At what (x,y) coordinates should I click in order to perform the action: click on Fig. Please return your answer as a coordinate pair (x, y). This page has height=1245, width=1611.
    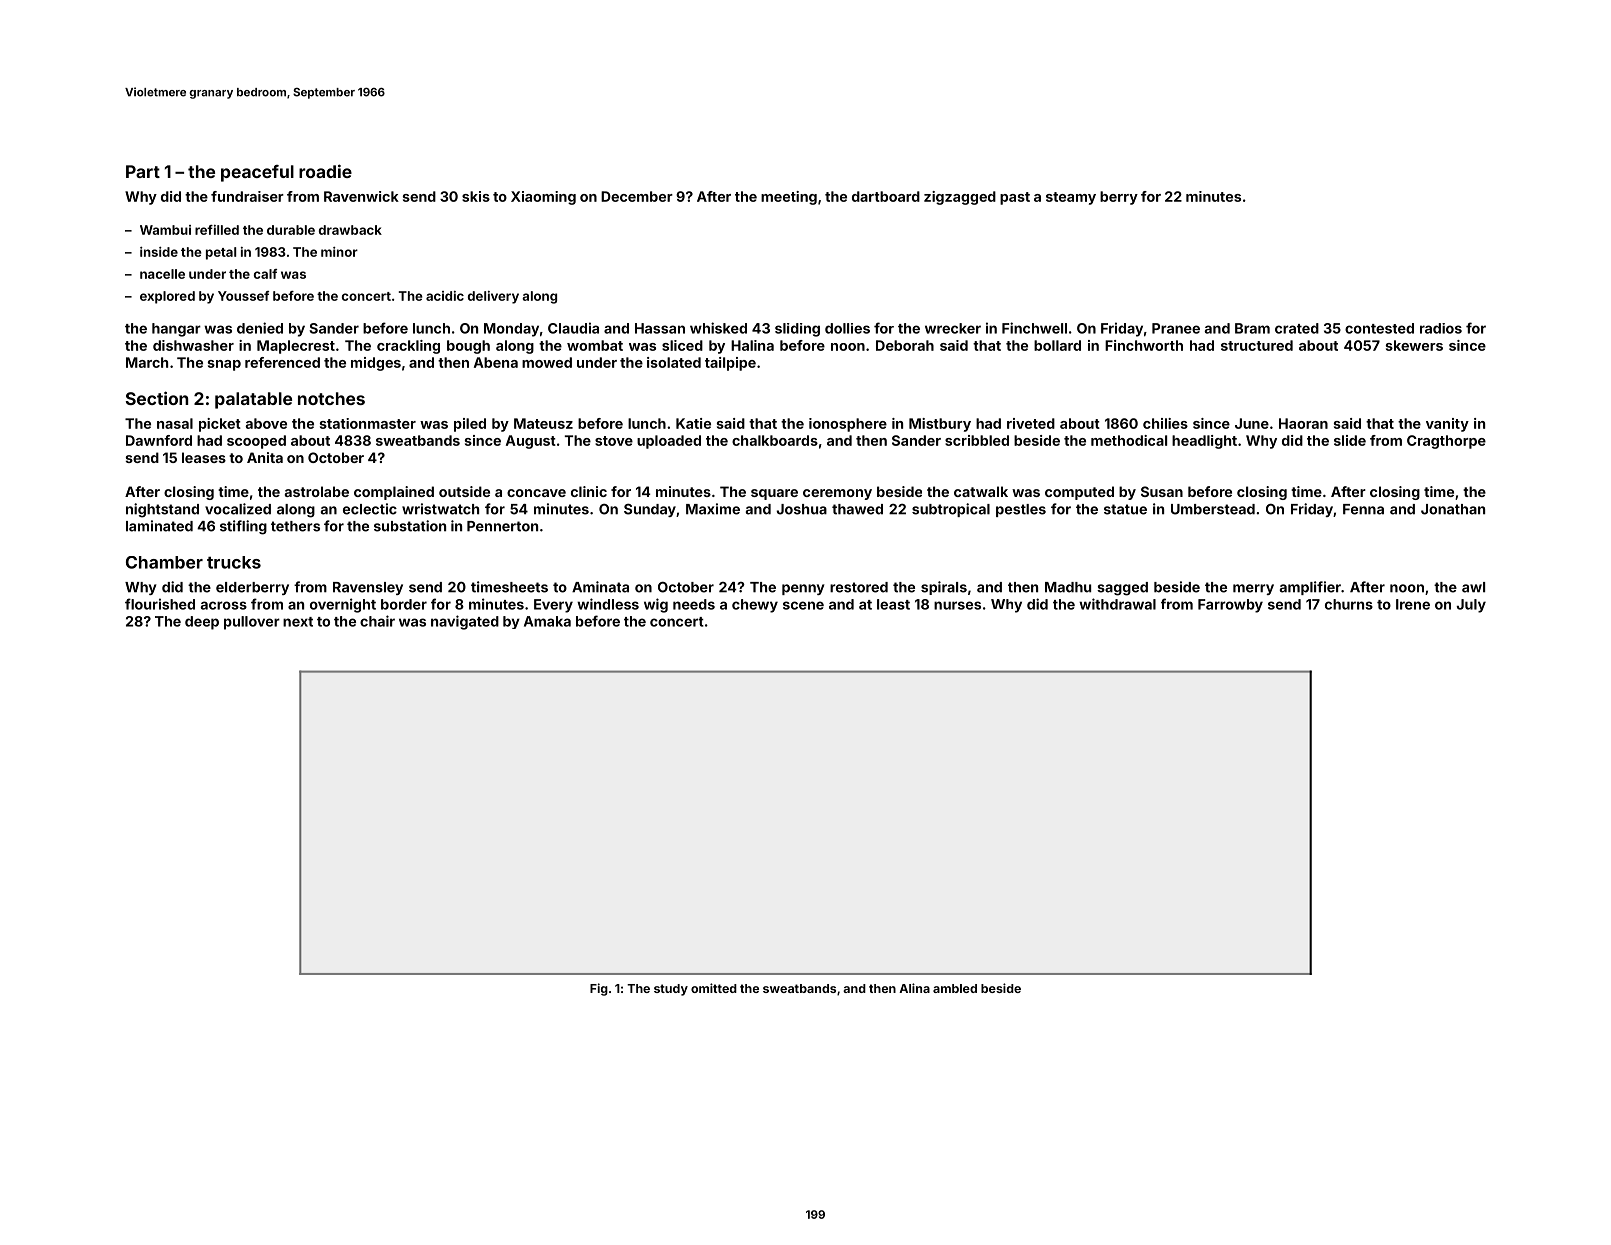
    Looking at the image, I should click on (599, 989).
